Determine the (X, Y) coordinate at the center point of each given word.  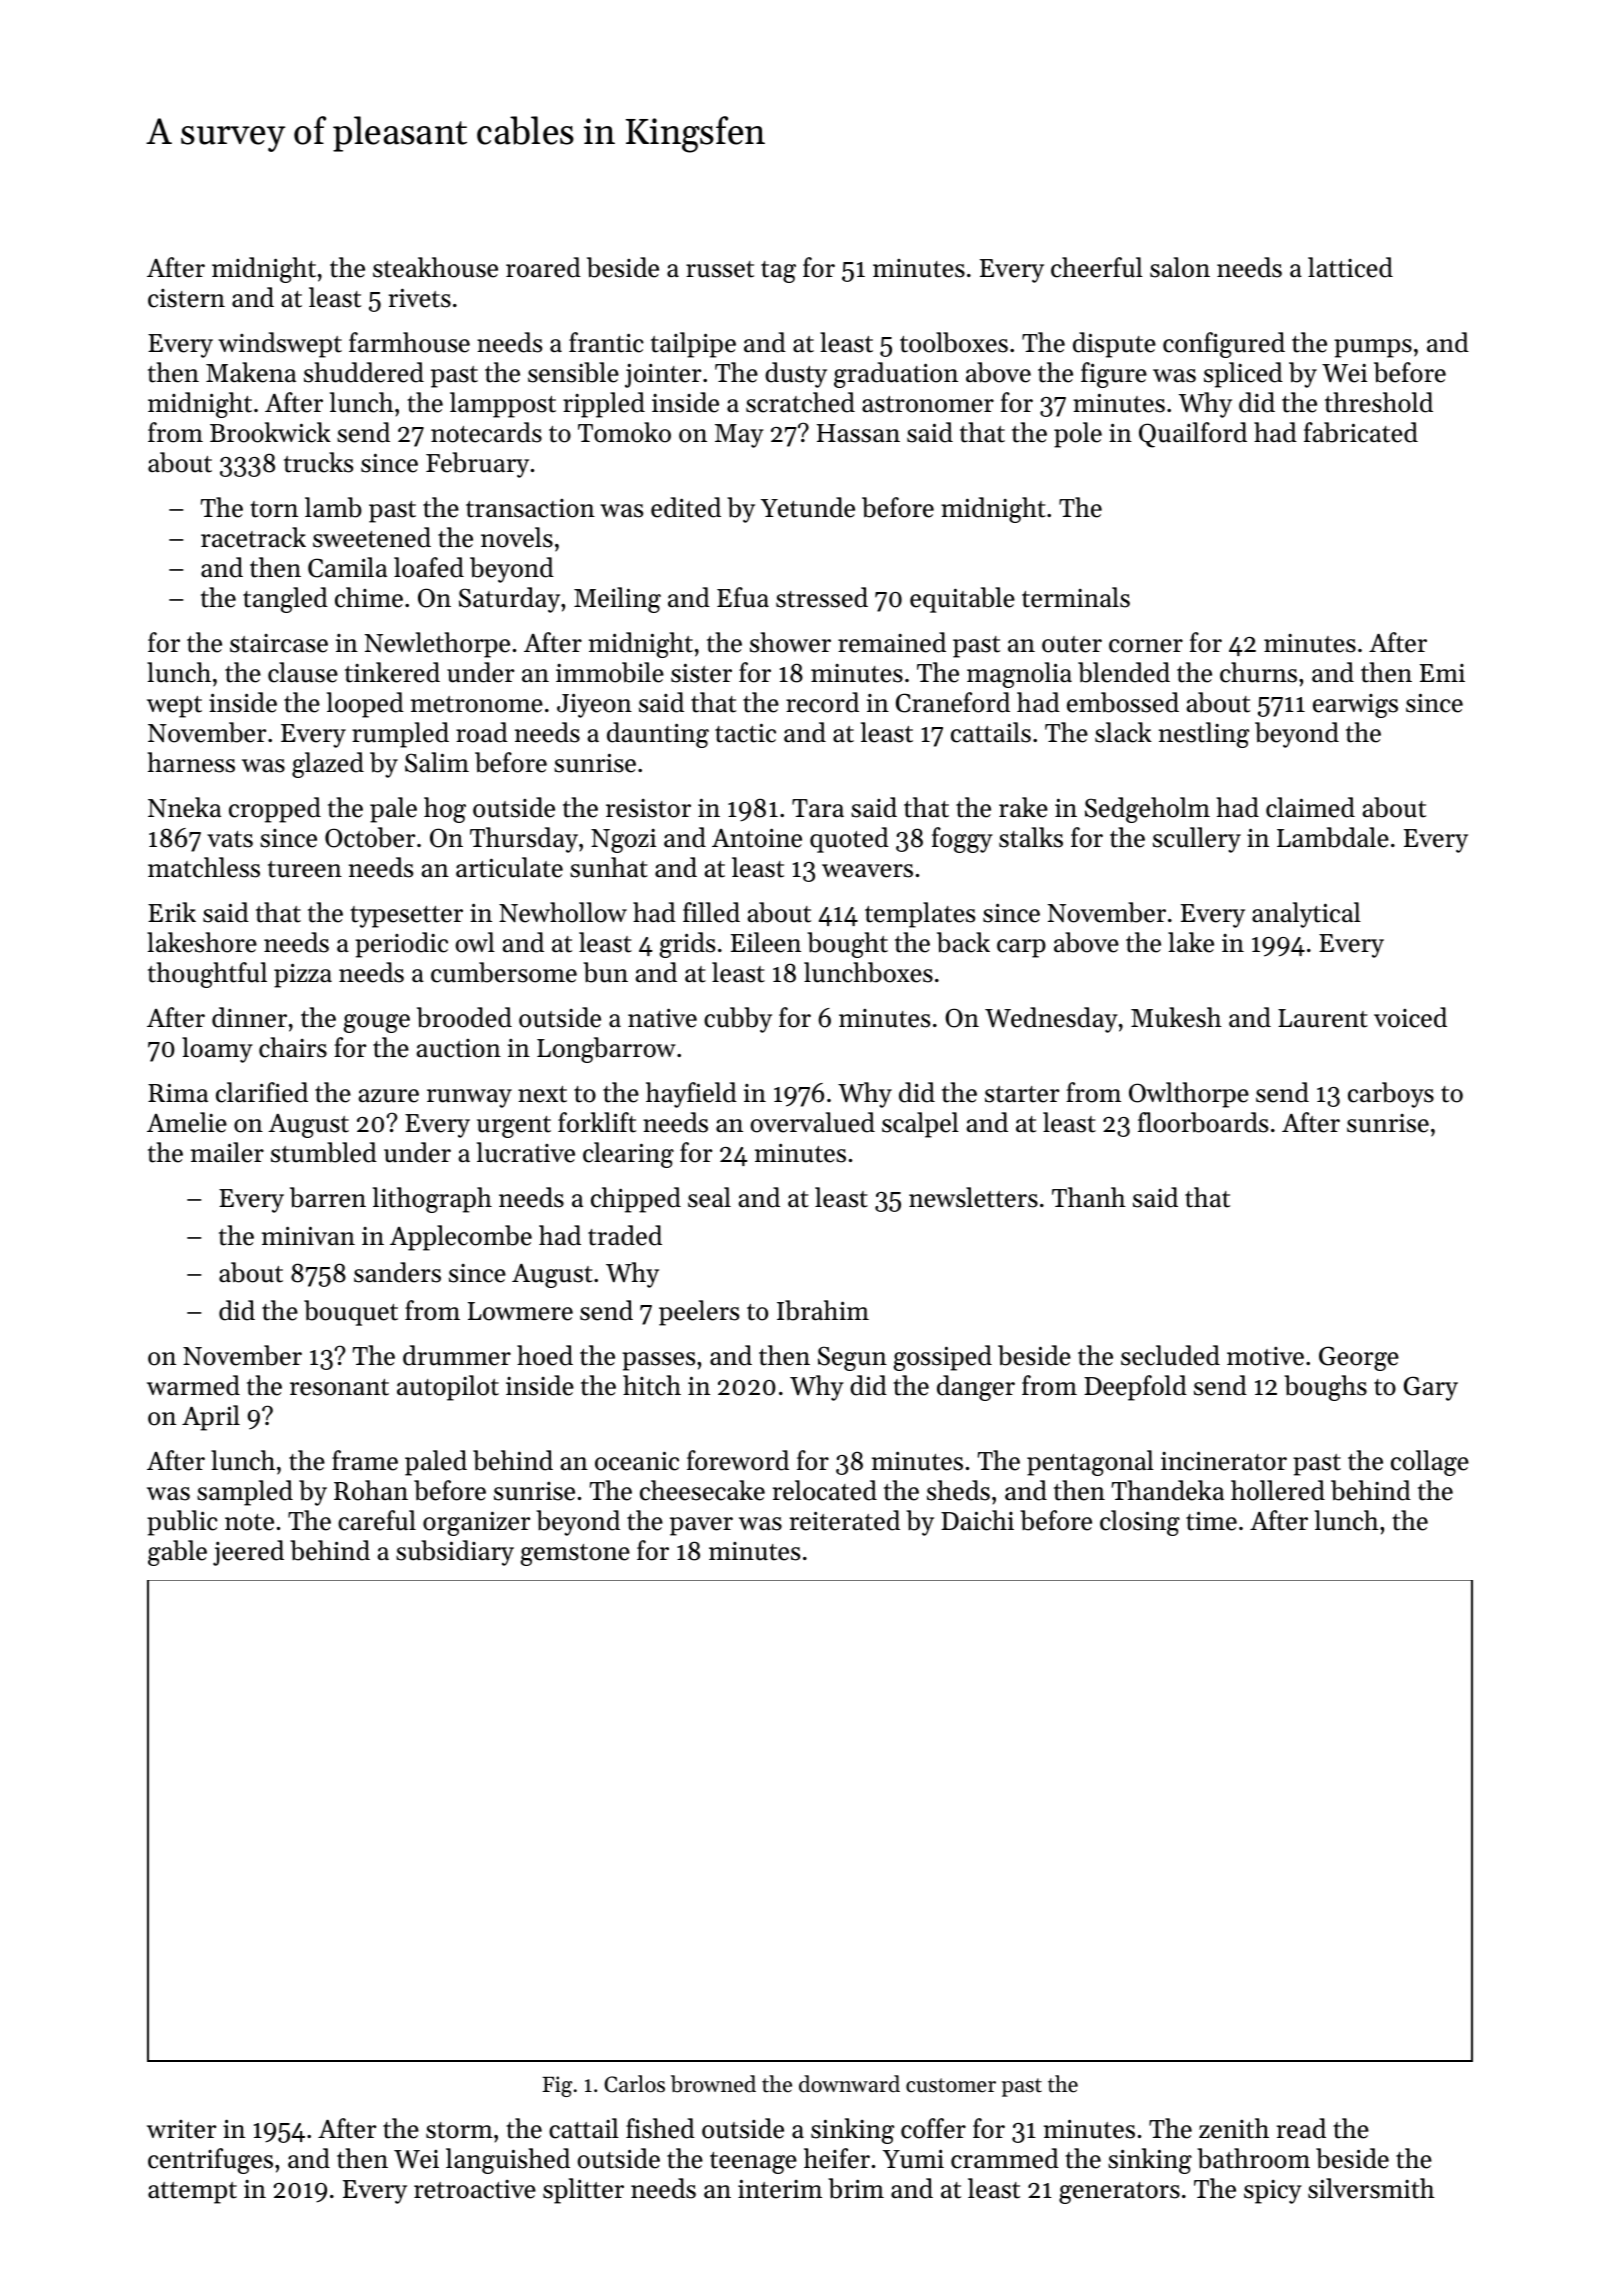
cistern (186, 298)
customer (951, 2085)
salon (1180, 267)
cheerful (1097, 267)
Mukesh (1176, 1017)
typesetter (406, 917)
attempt (192, 2193)
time (1211, 1521)
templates (920, 915)
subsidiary (455, 1553)
